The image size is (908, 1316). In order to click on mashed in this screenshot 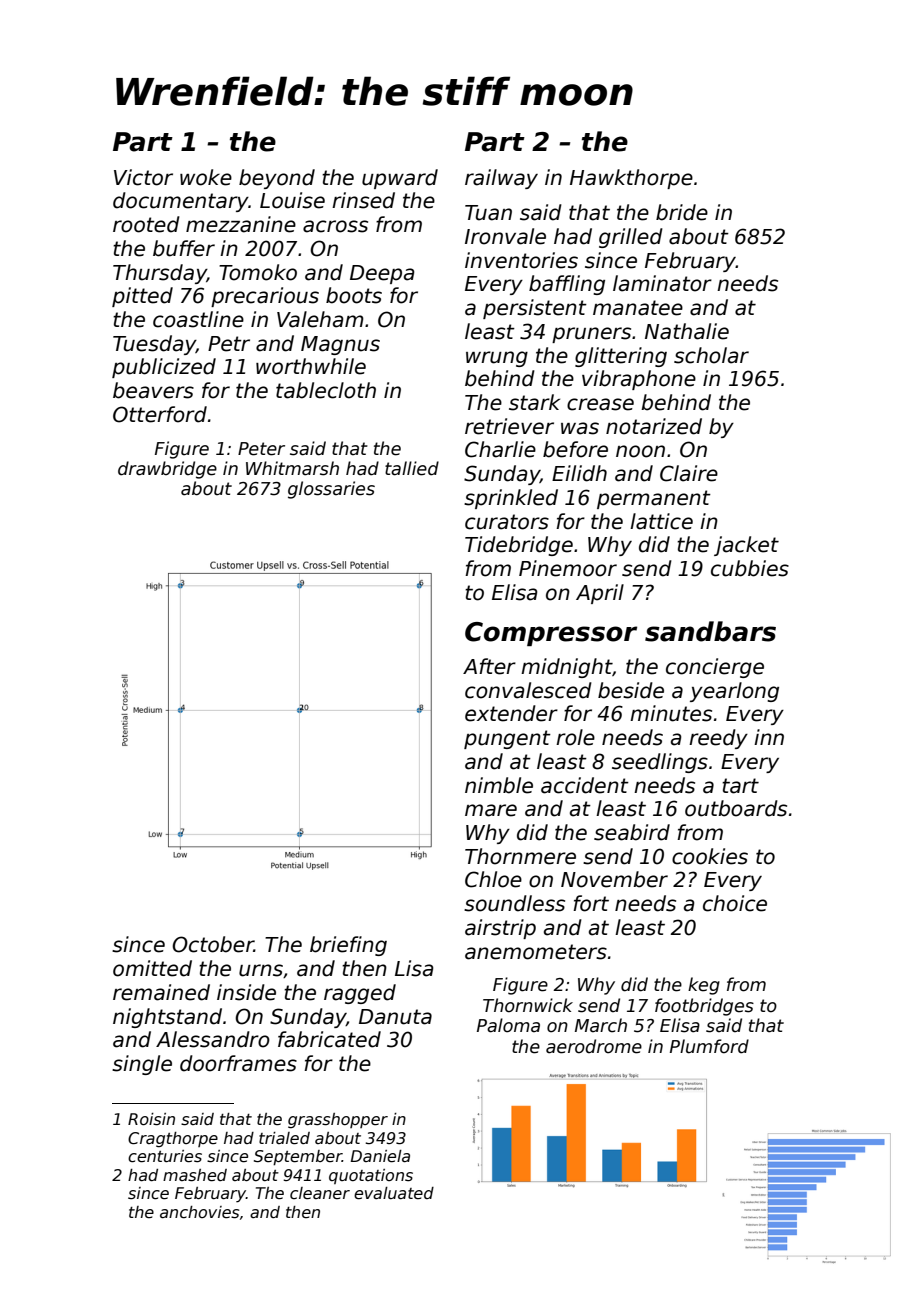, I will do `click(195, 1175)`.
